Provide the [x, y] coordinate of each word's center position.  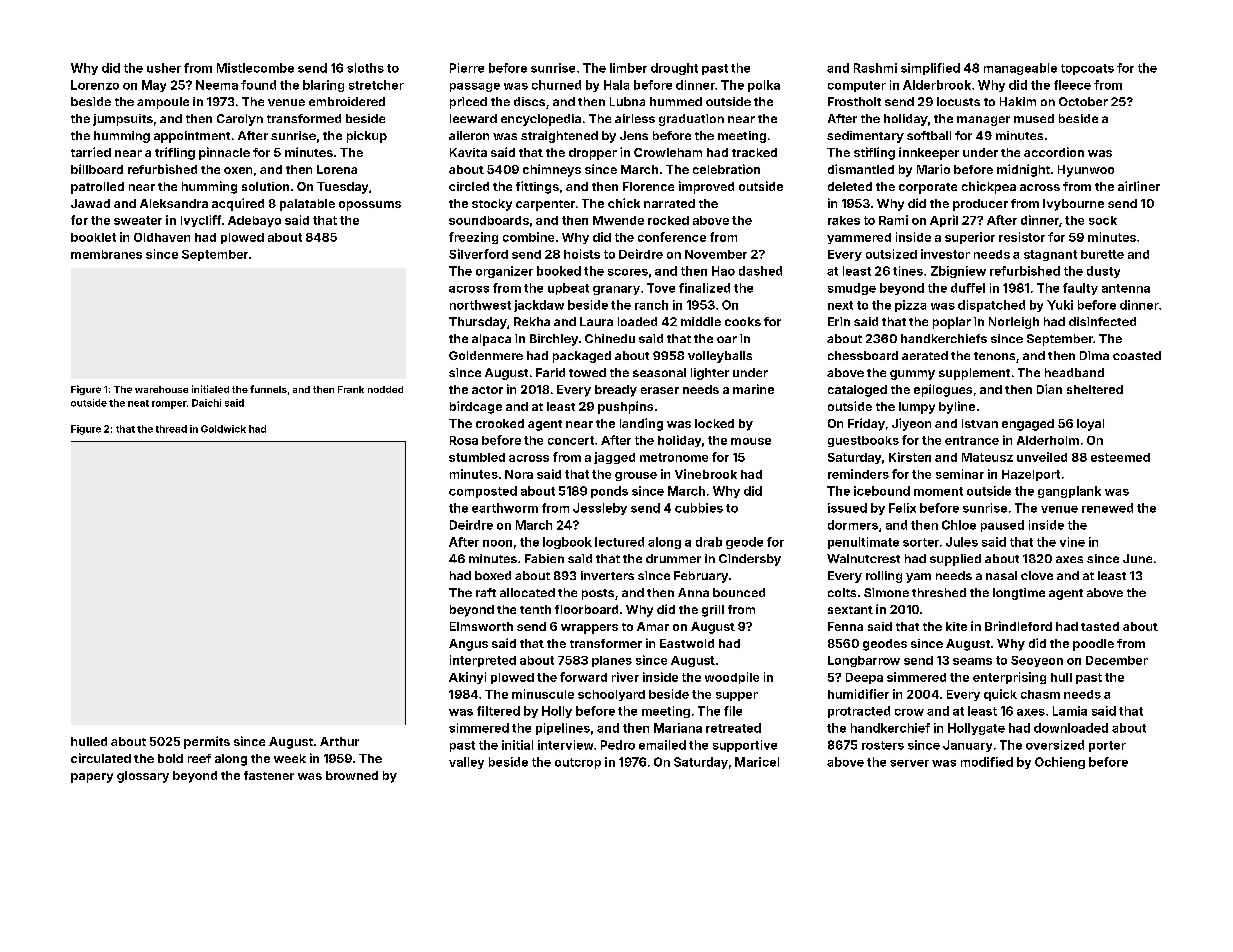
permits [207, 742]
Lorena [337, 169]
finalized [704, 288]
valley [466, 763]
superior [970, 238]
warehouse [161, 389]
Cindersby [750, 560]
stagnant [1050, 255]
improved [706, 187]
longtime [1019, 594]
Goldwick [223, 429]
